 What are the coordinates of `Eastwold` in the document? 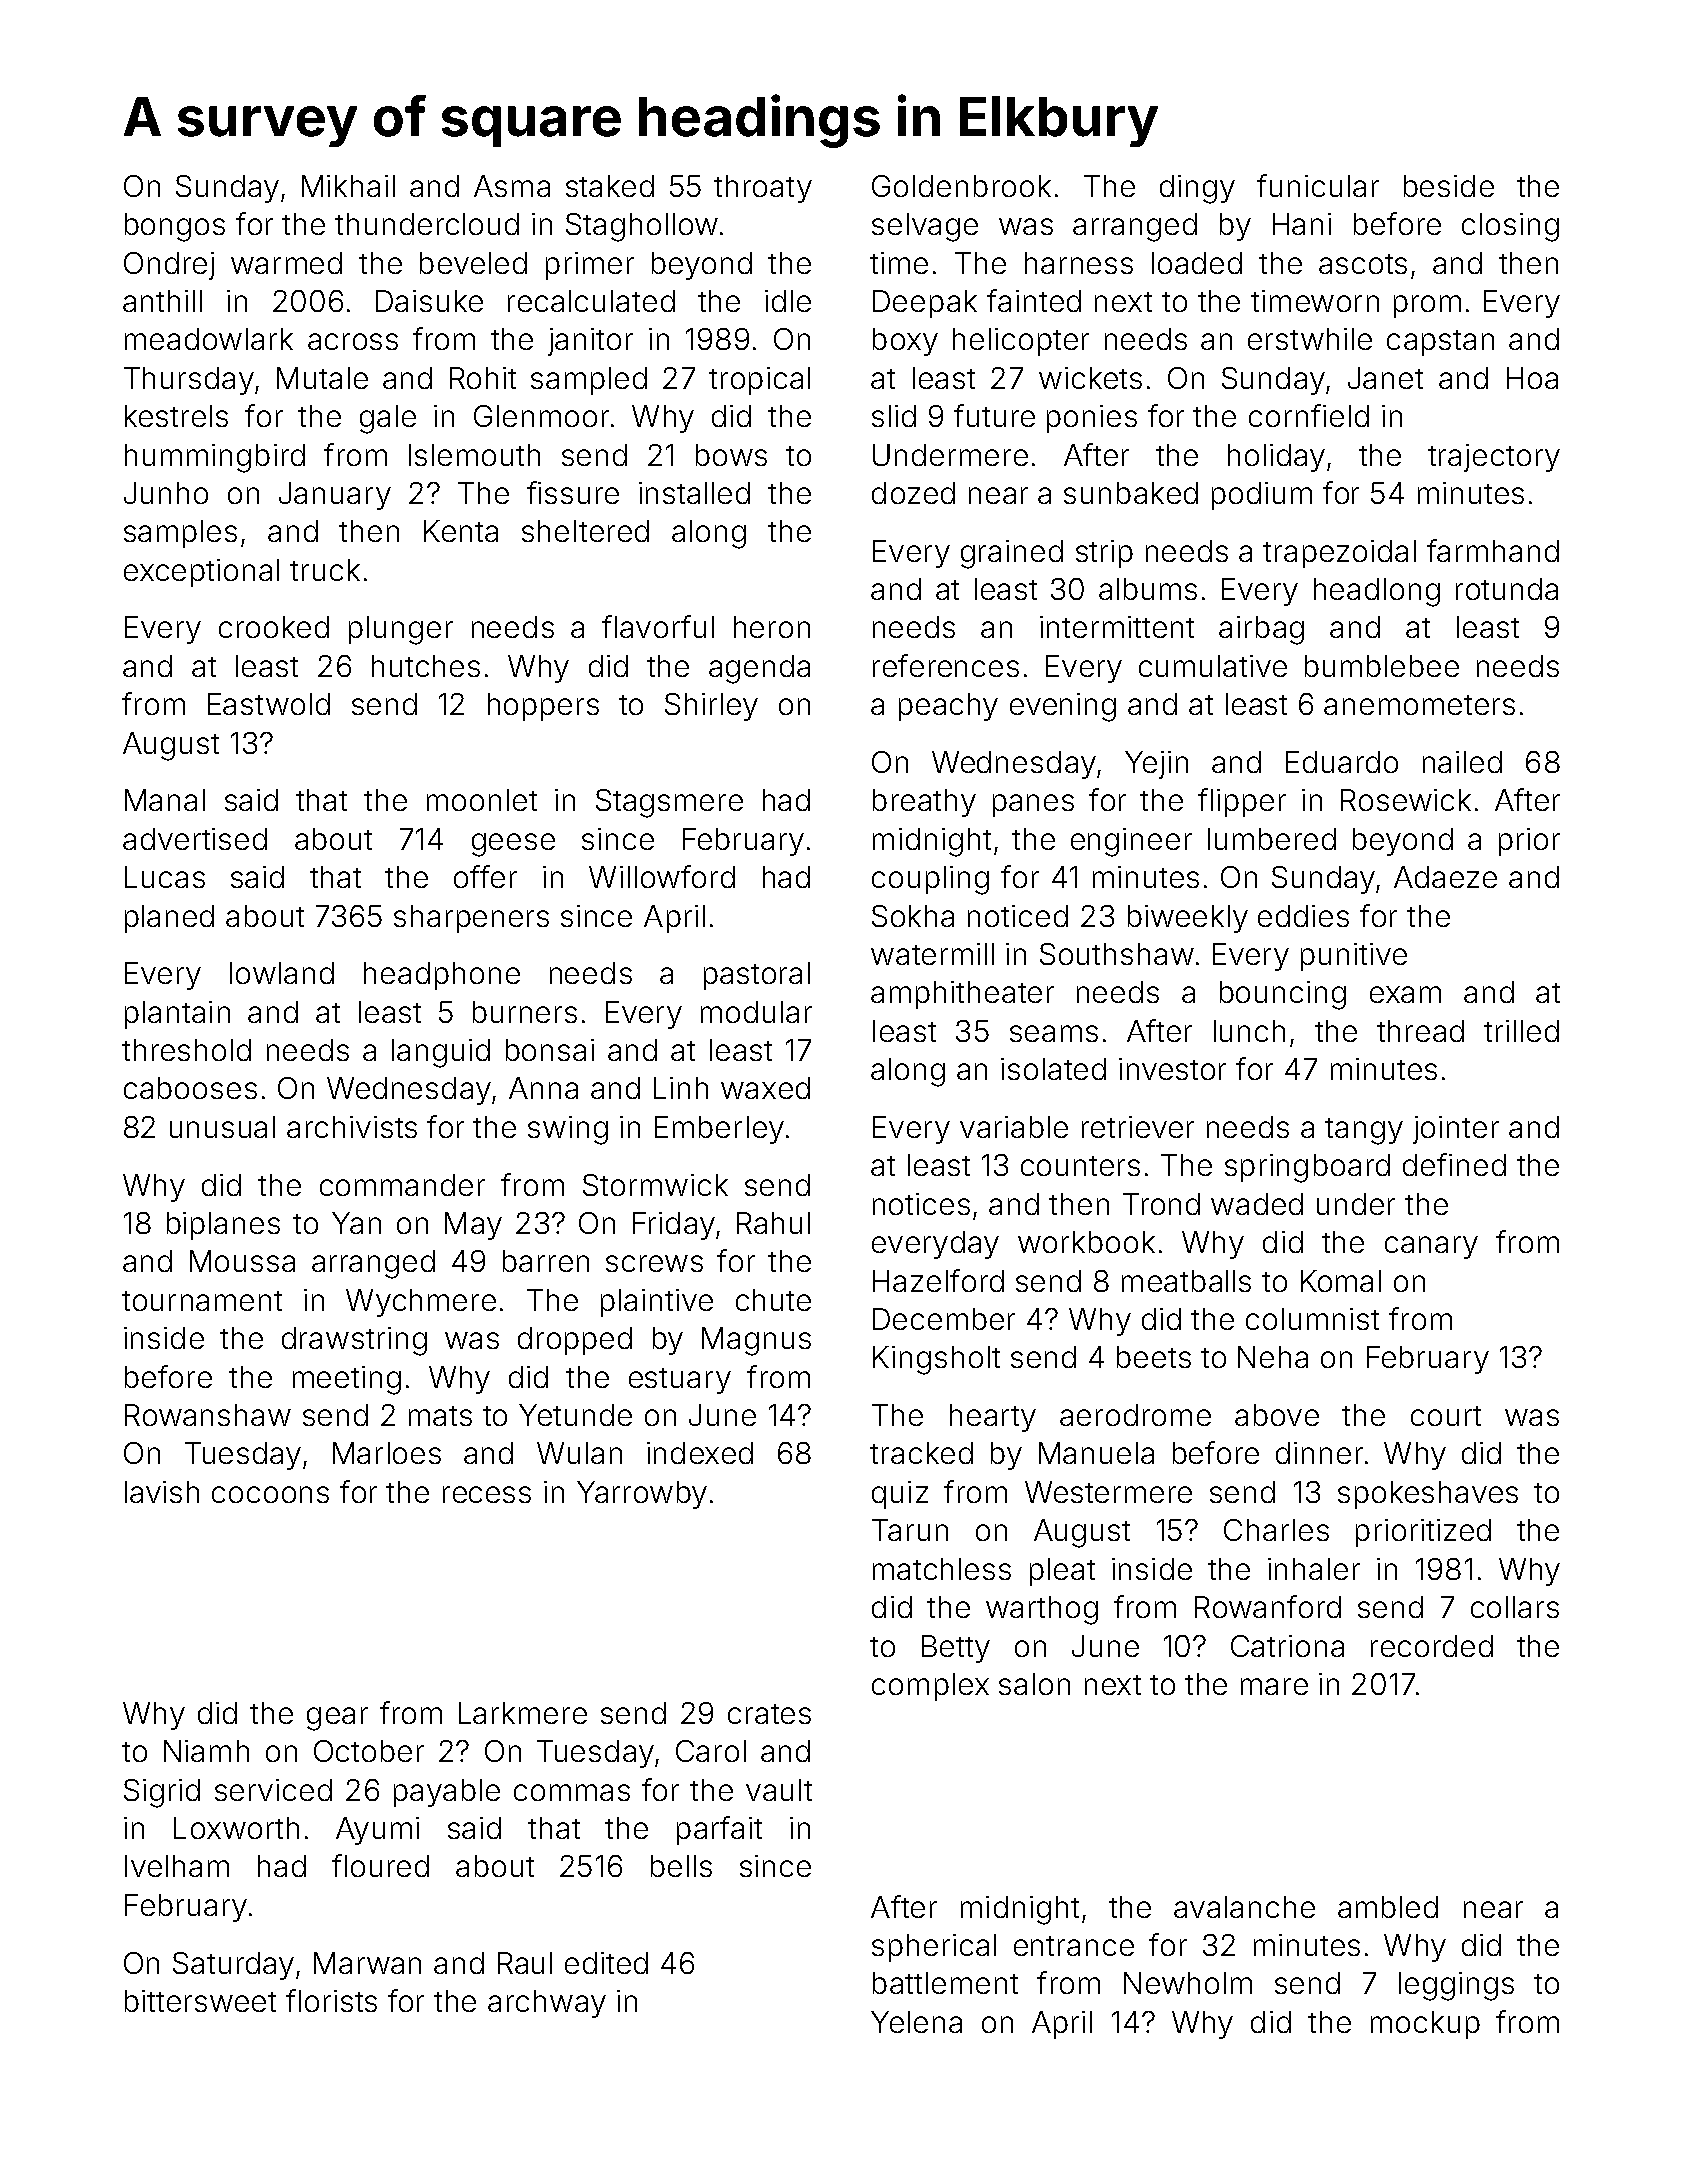 It's located at (269, 704).
